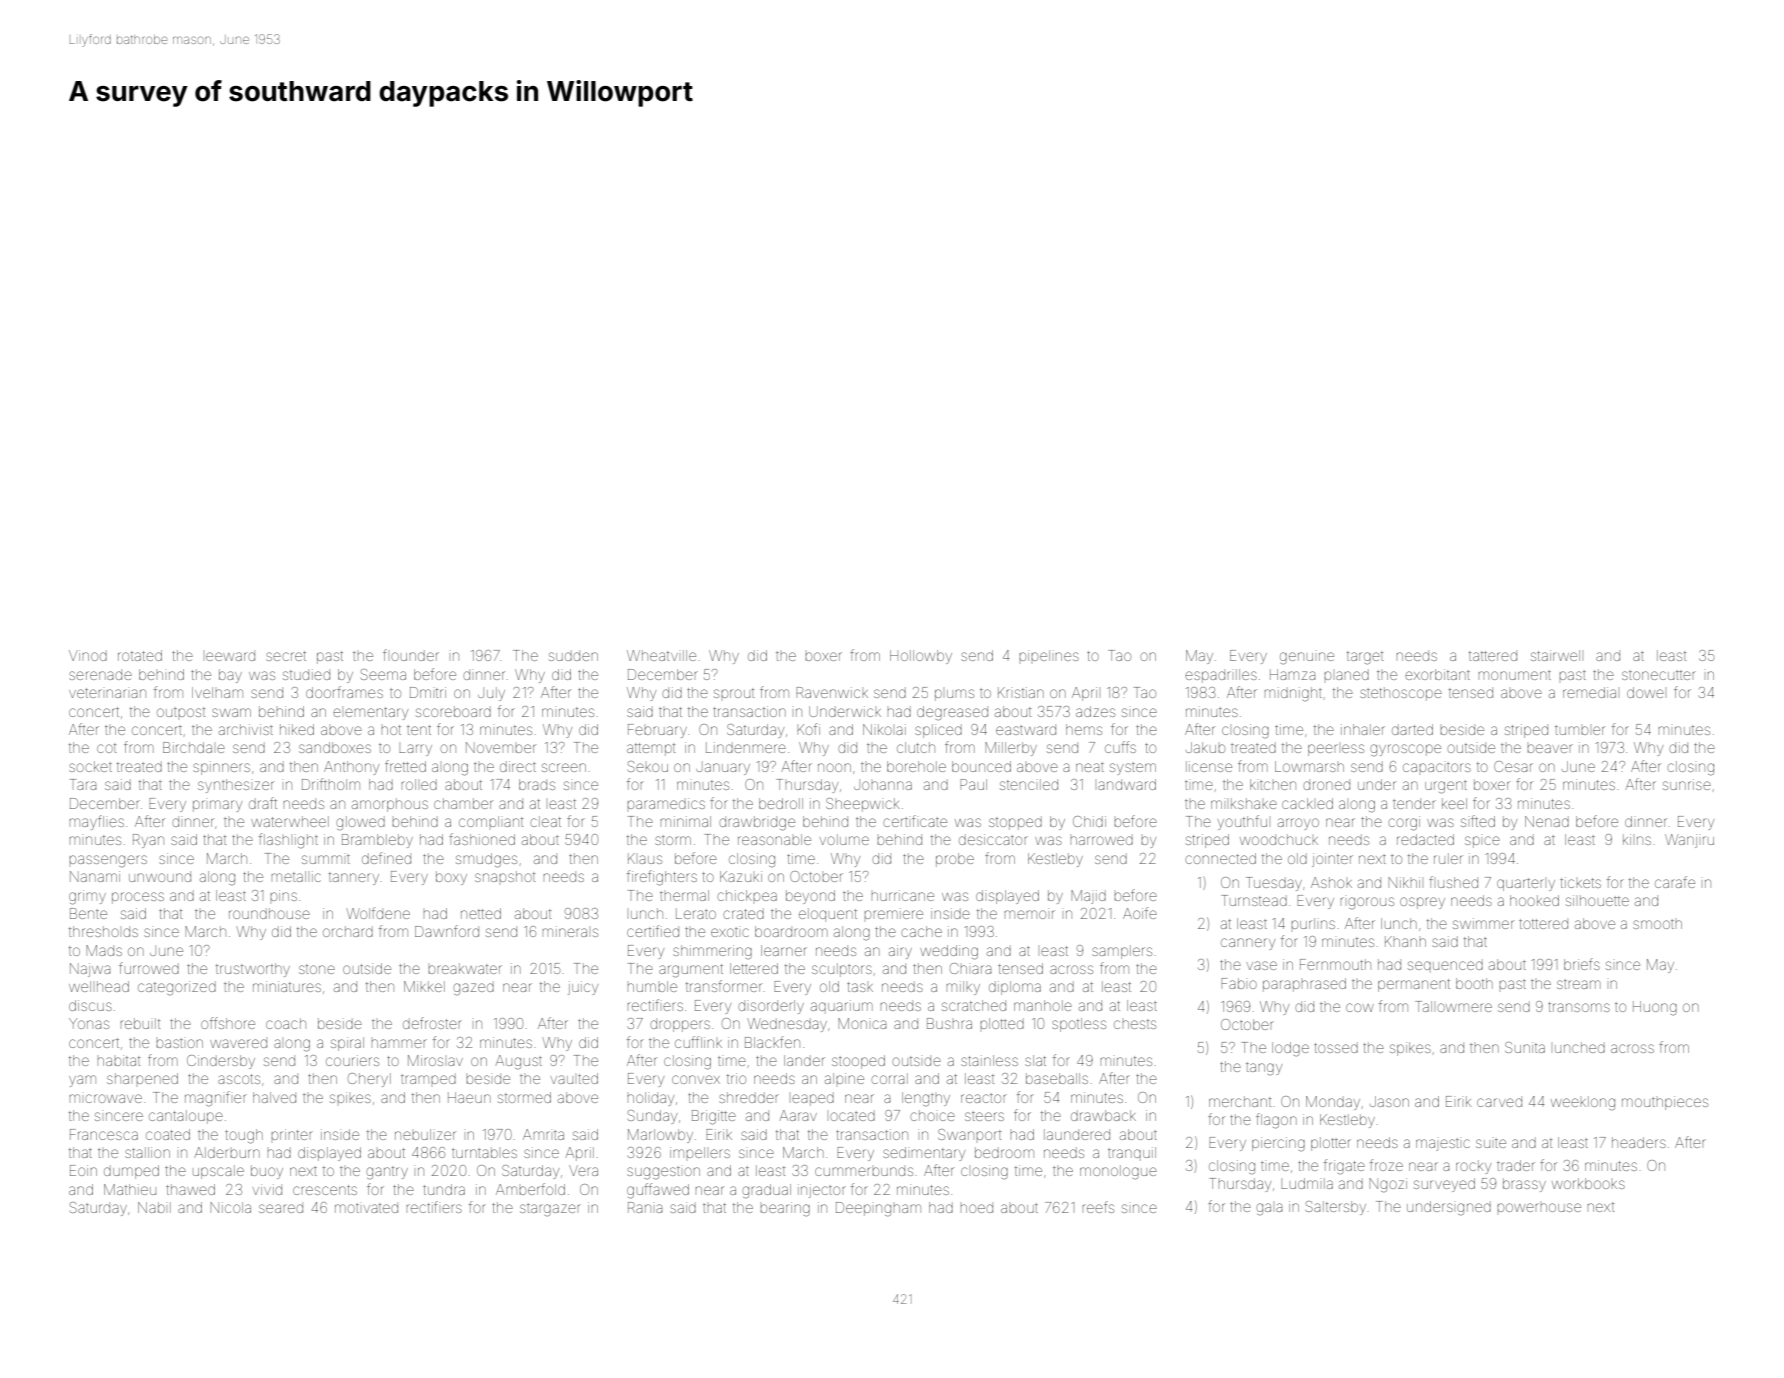 This image has width=1784, height=1378. What do you see at coordinates (1675, 882) in the image?
I see `carafe` at bounding box center [1675, 882].
